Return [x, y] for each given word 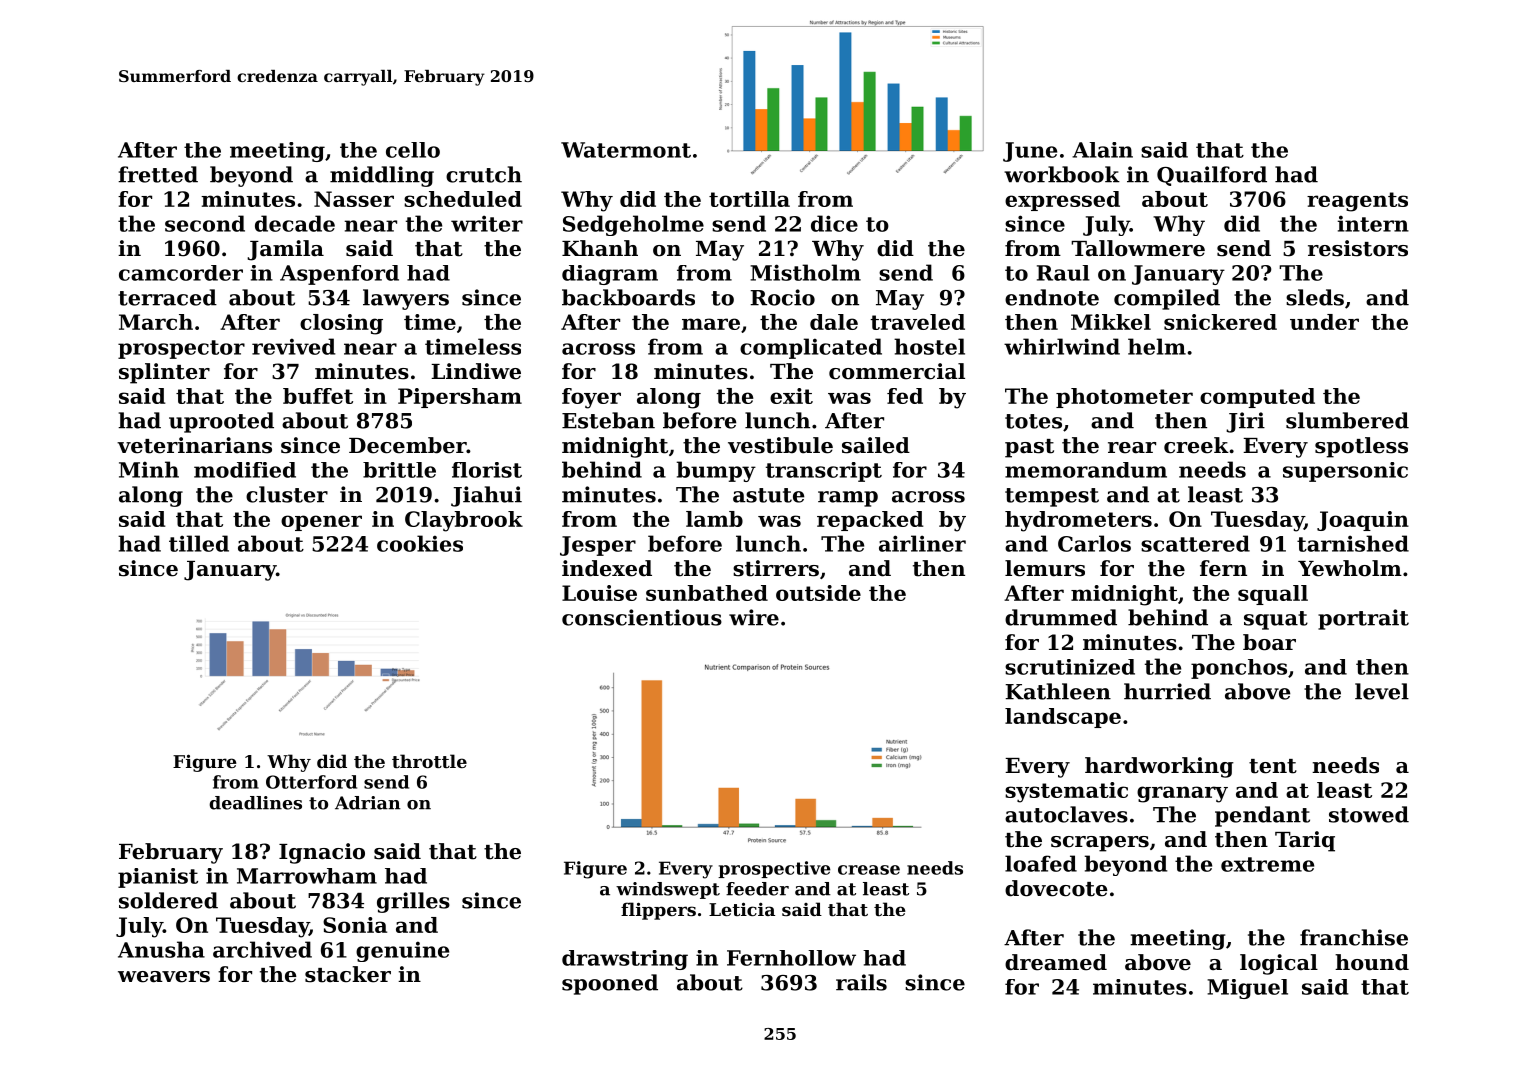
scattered [1195, 543]
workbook [1062, 174]
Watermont [626, 150]
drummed [1061, 617]
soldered [168, 900]
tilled [199, 543]
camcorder [181, 273]
